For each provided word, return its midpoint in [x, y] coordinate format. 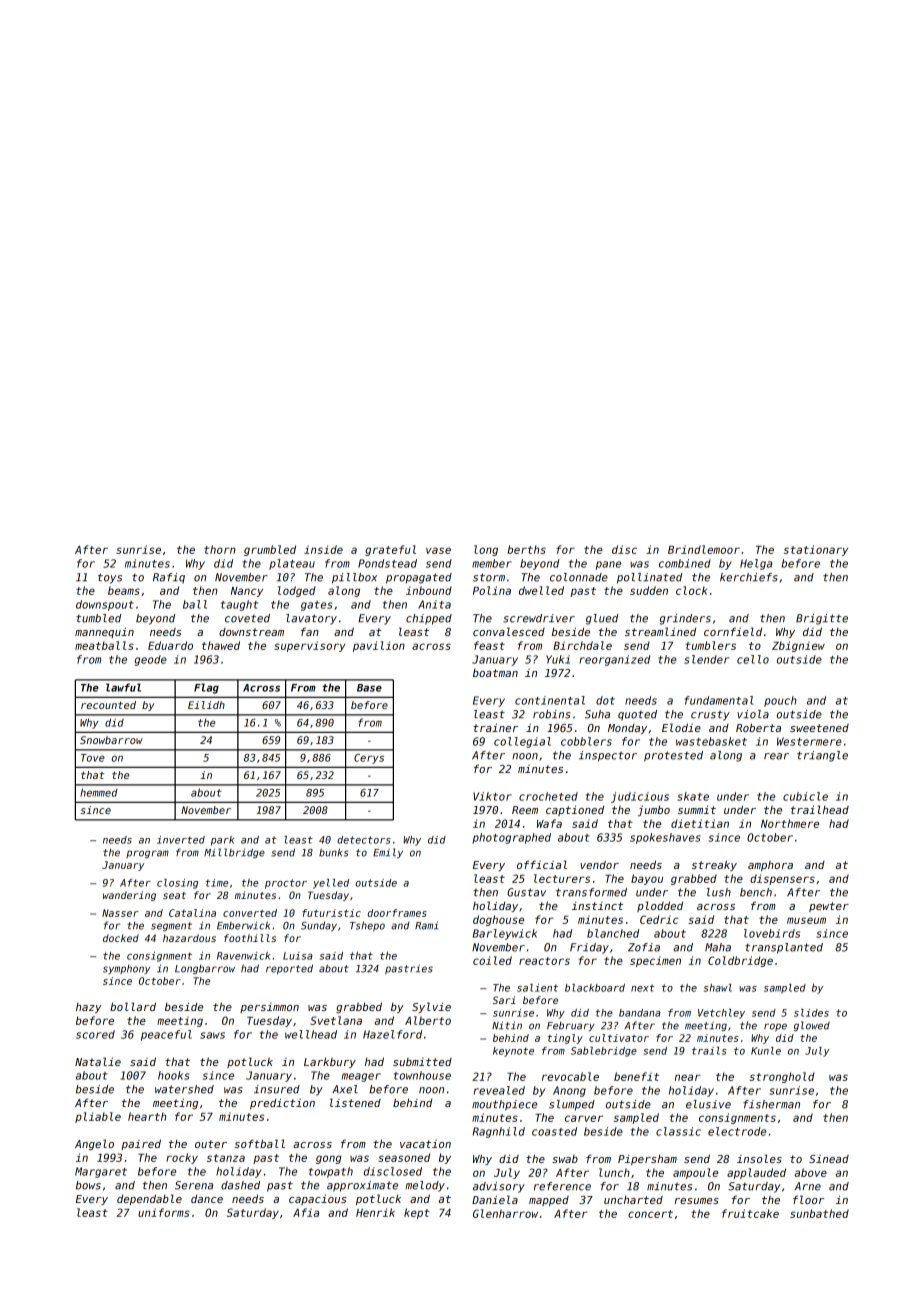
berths [526, 549]
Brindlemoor [704, 549]
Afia [306, 1212]
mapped [549, 1201]
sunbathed [819, 1213]
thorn [220, 549]
